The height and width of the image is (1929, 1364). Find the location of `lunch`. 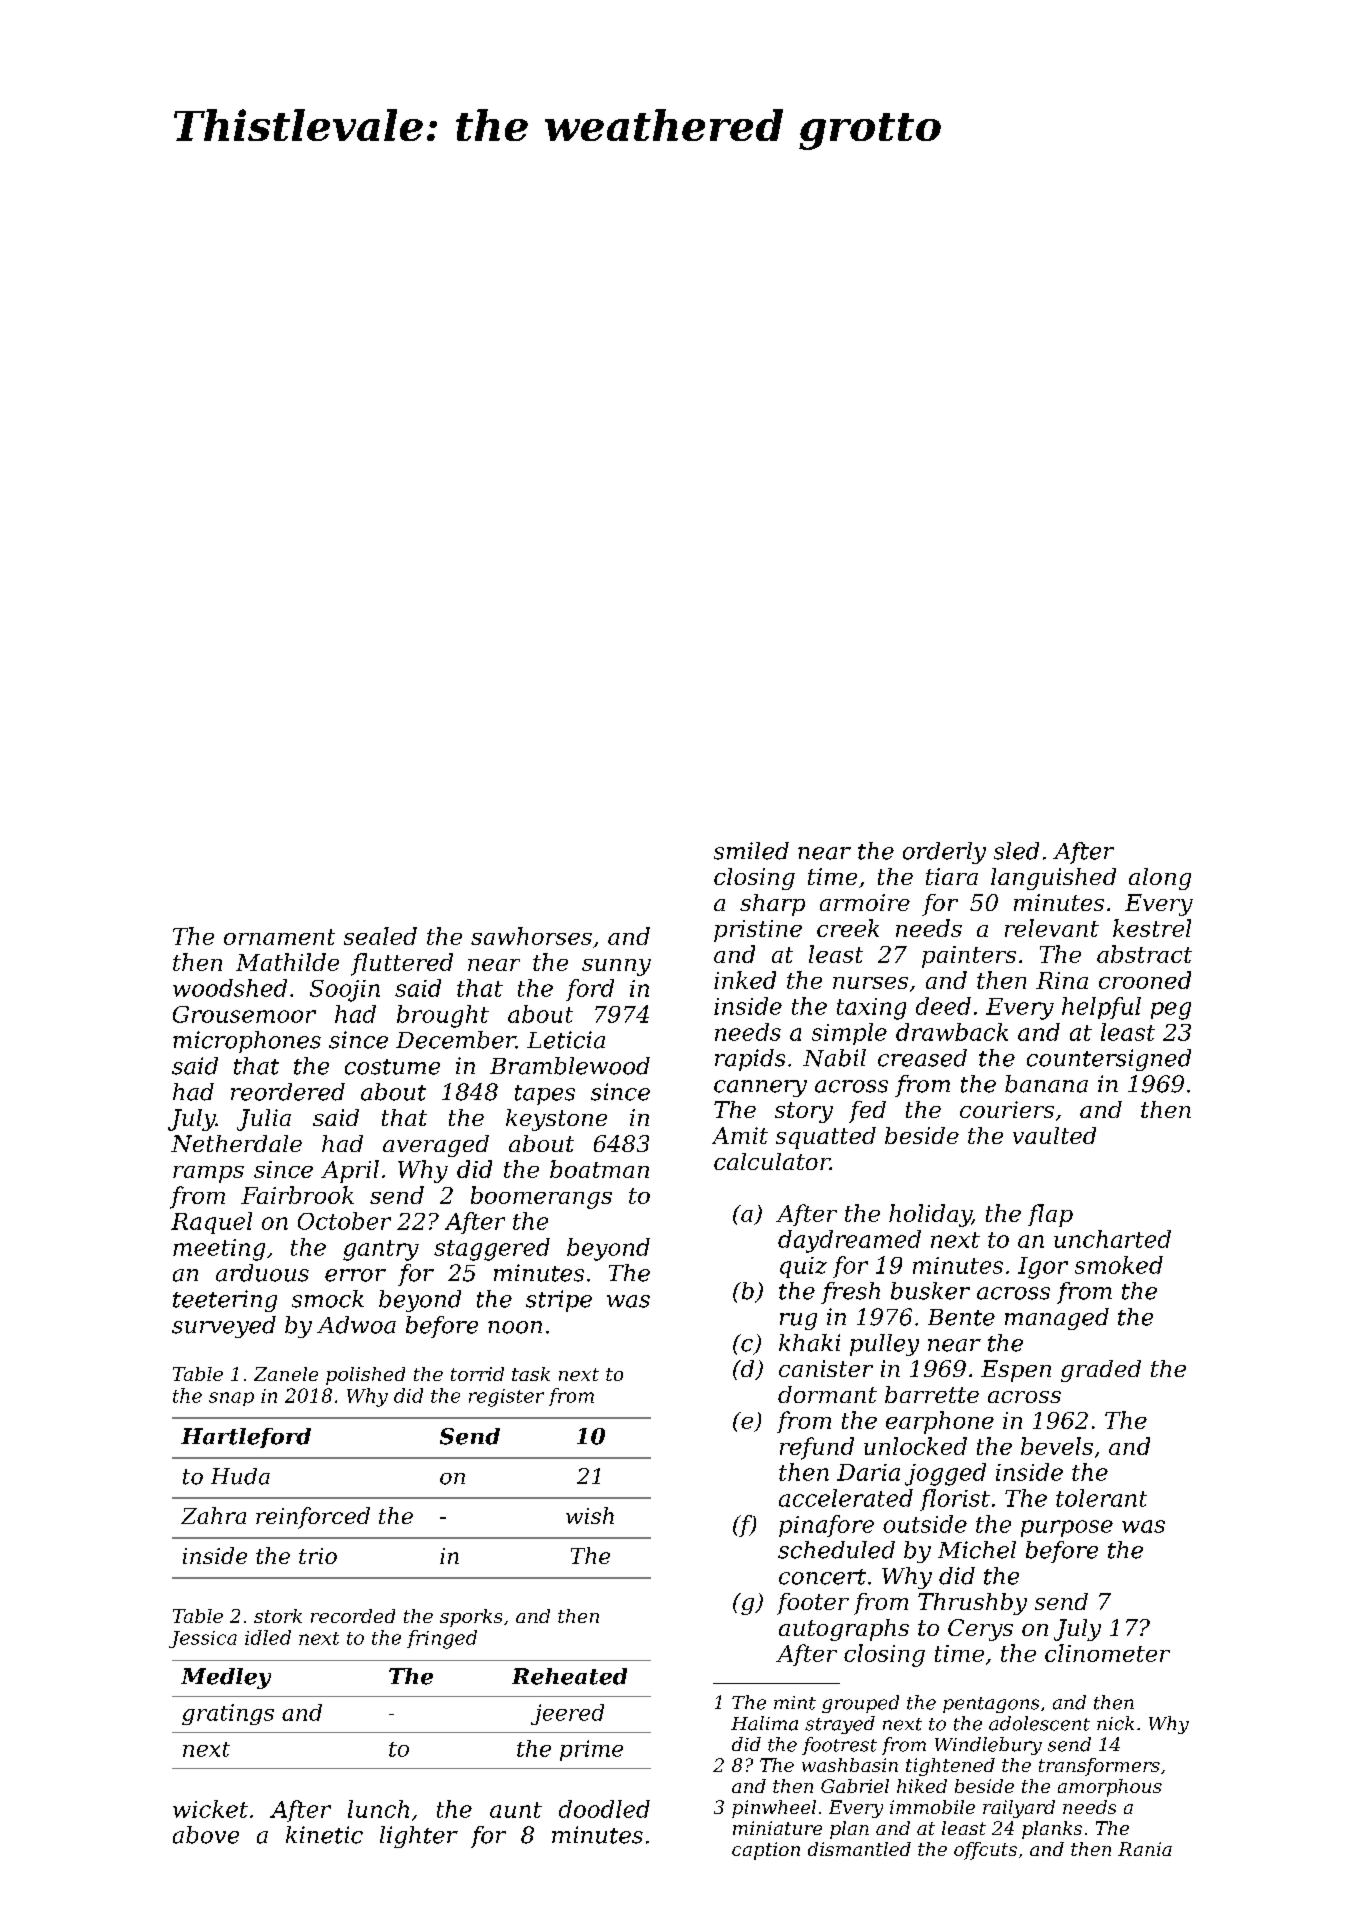

lunch is located at coordinates (378, 1809).
